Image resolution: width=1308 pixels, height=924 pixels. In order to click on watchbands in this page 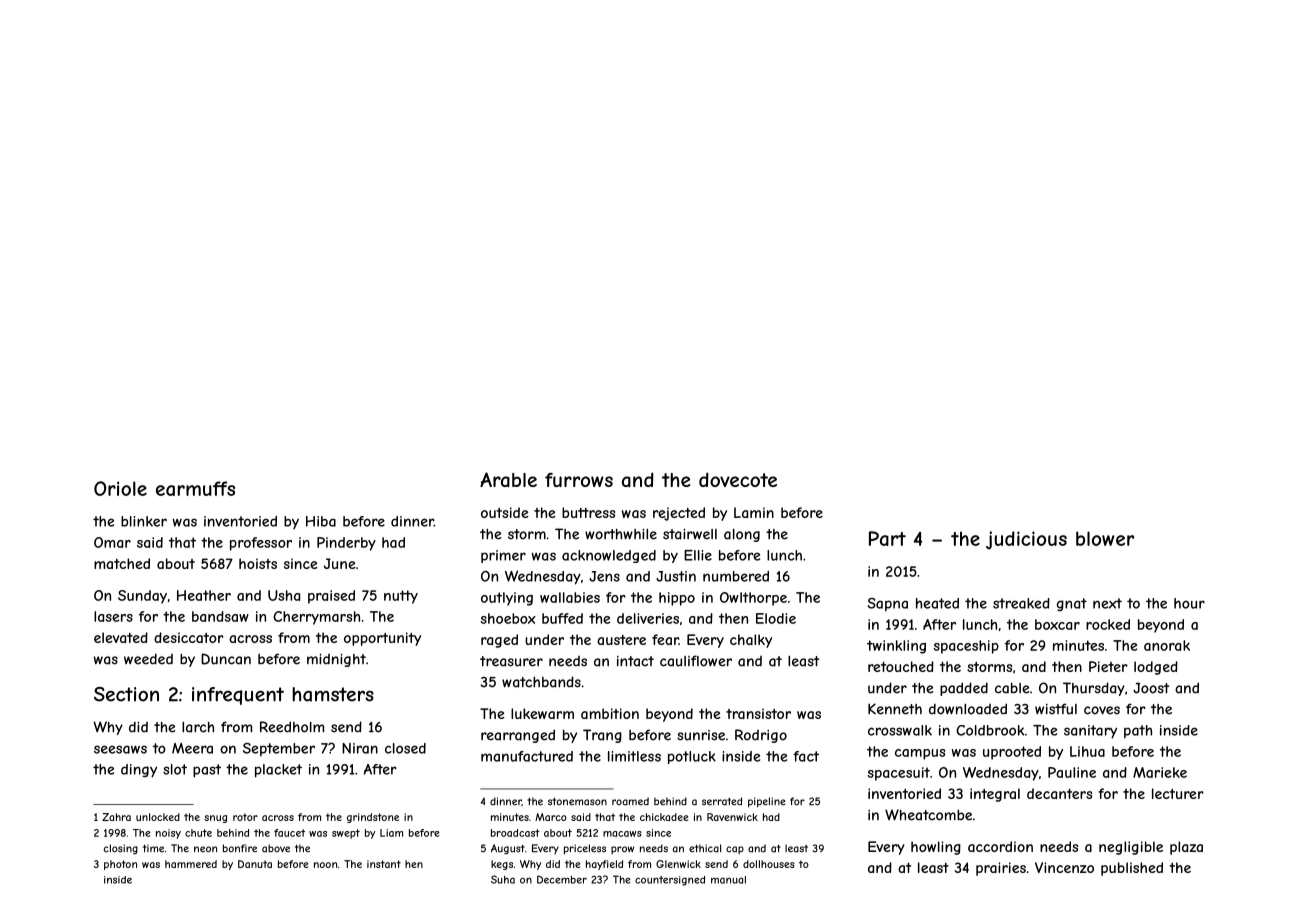, I will do `click(541, 682)`.
